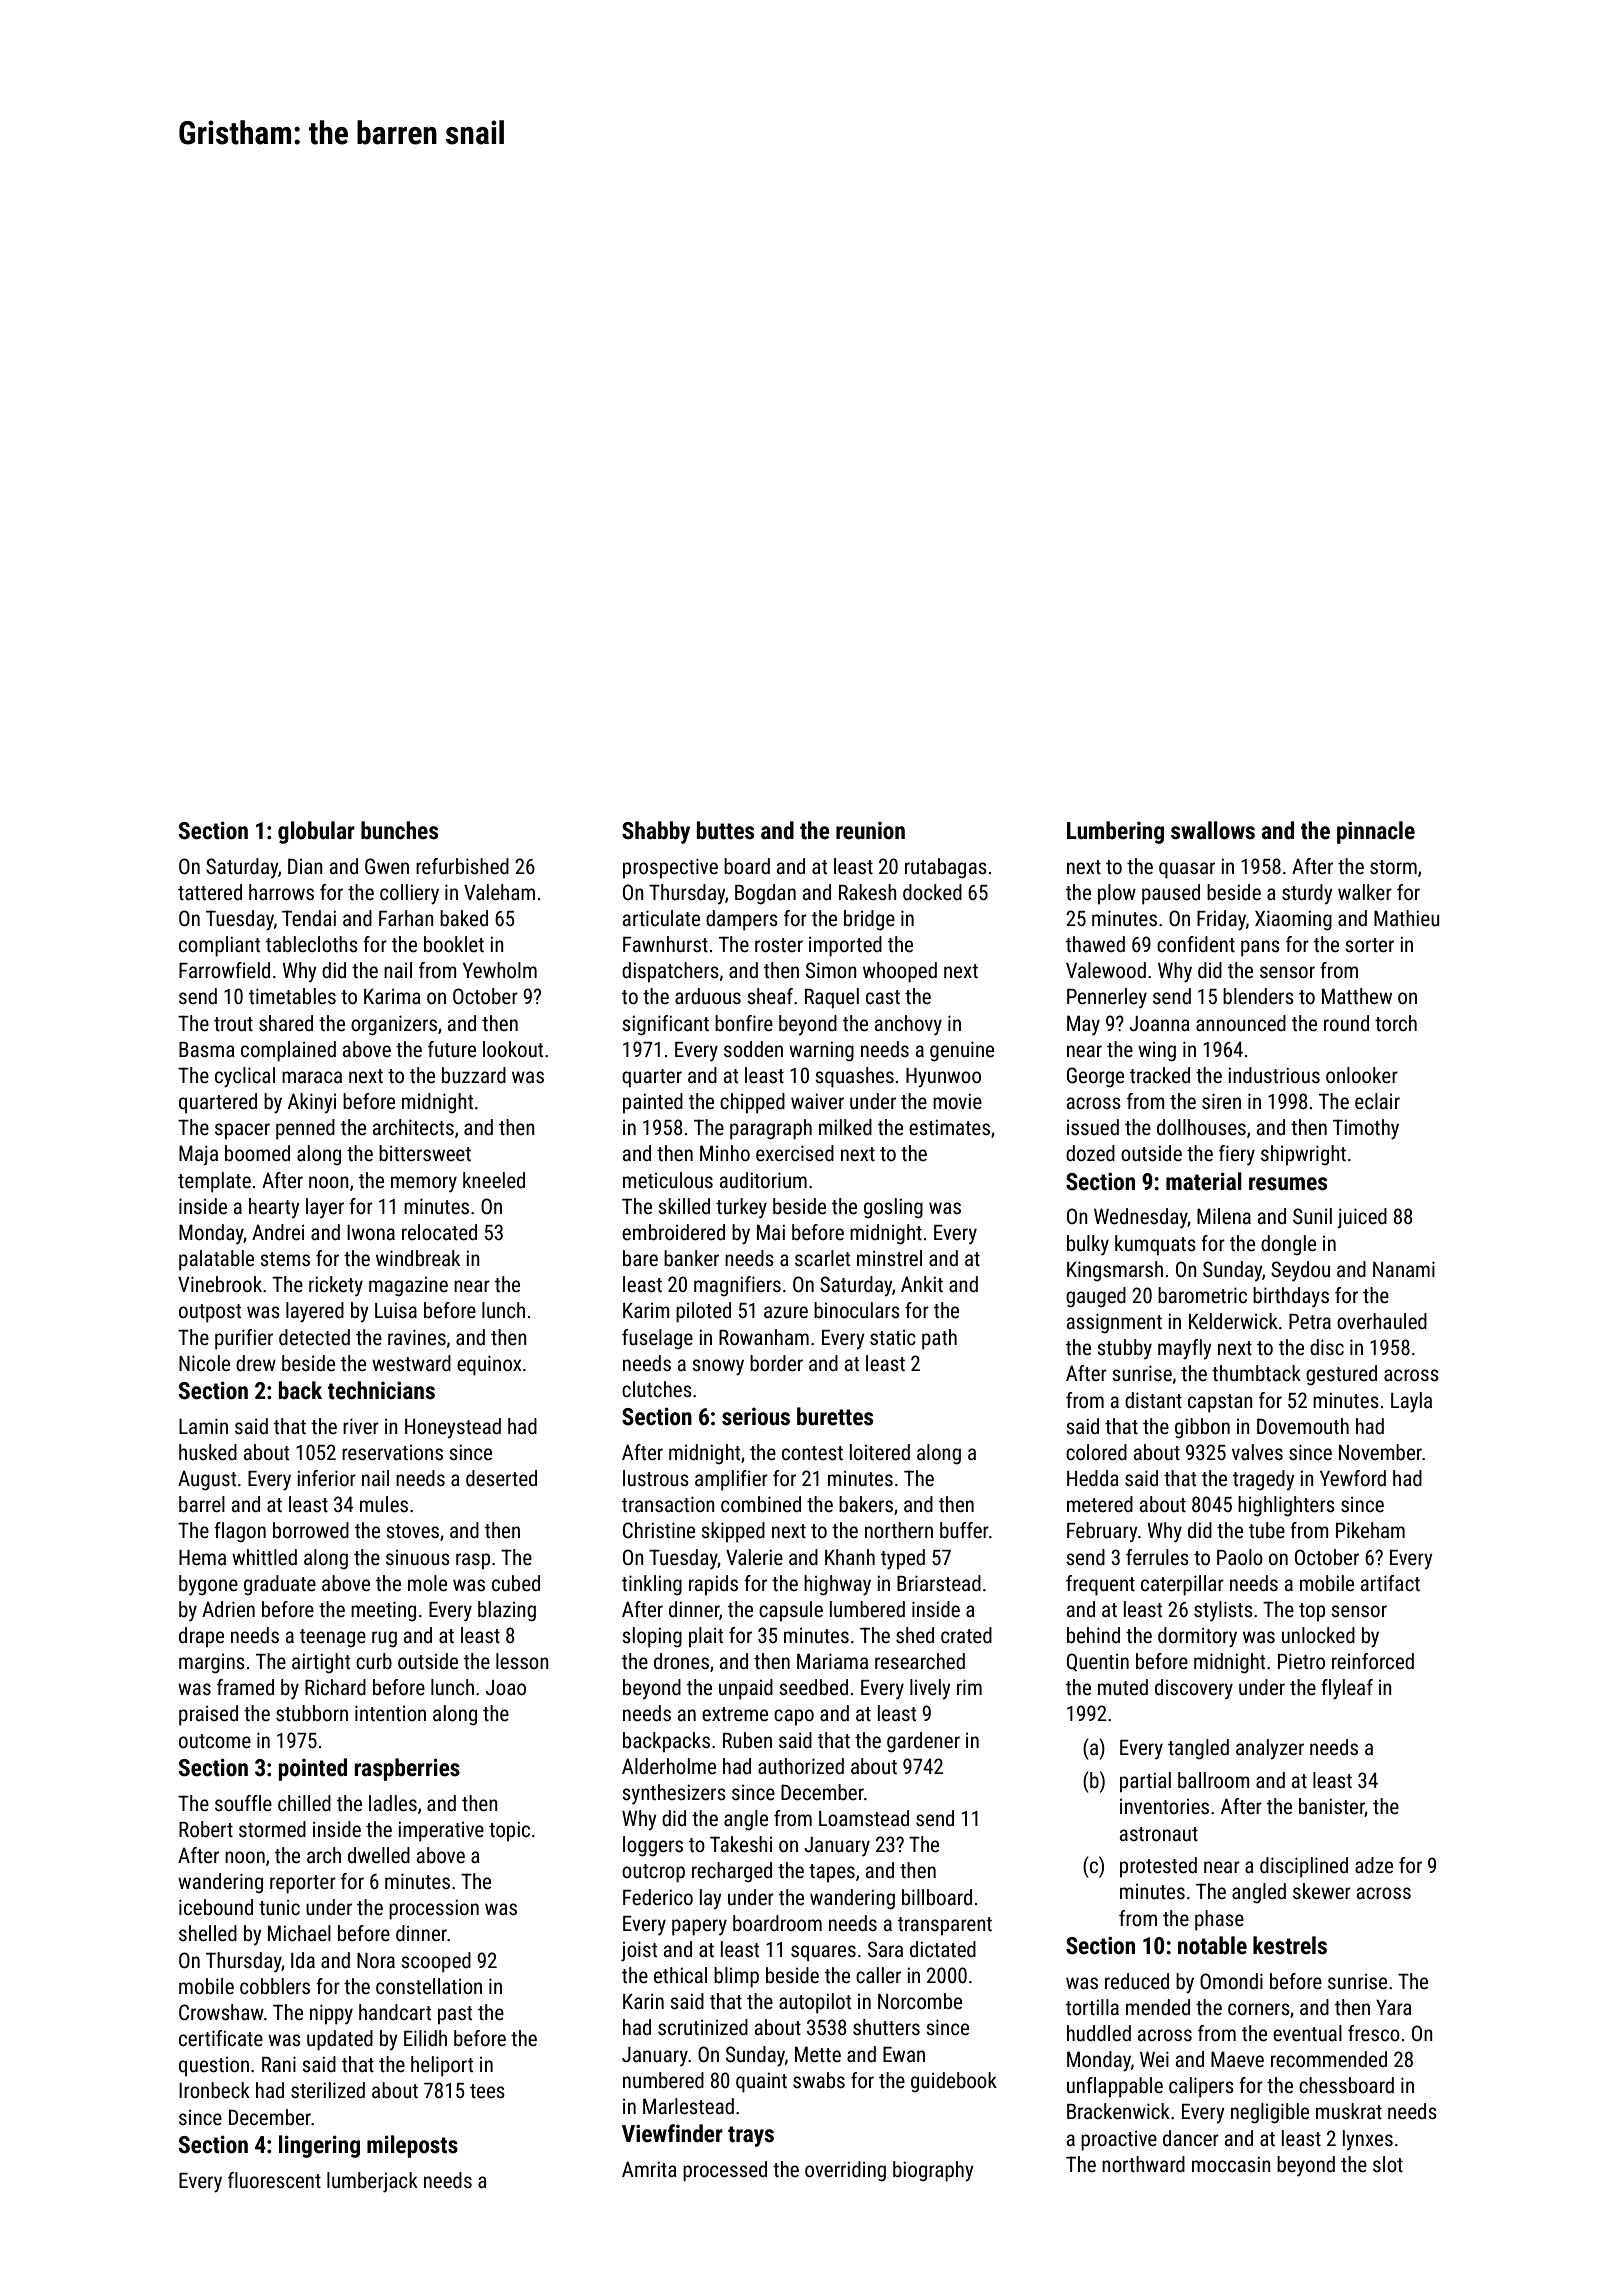 The height and width of the document is (2292, 1620). Describe the element at coordinates (957, 1101) in the document. I see `movie` at that location.
